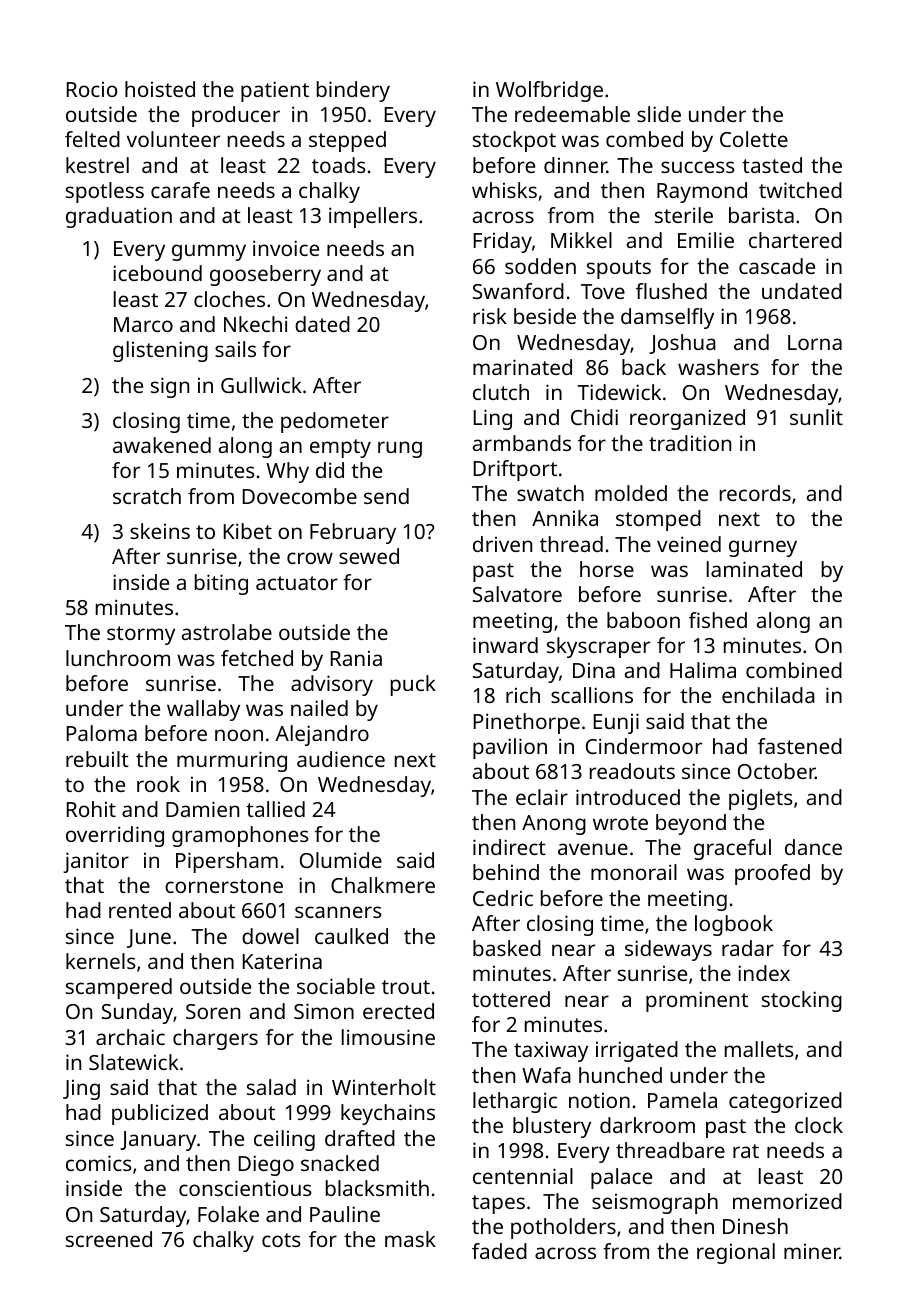  I want to click on Colette, so click(754, 139).
